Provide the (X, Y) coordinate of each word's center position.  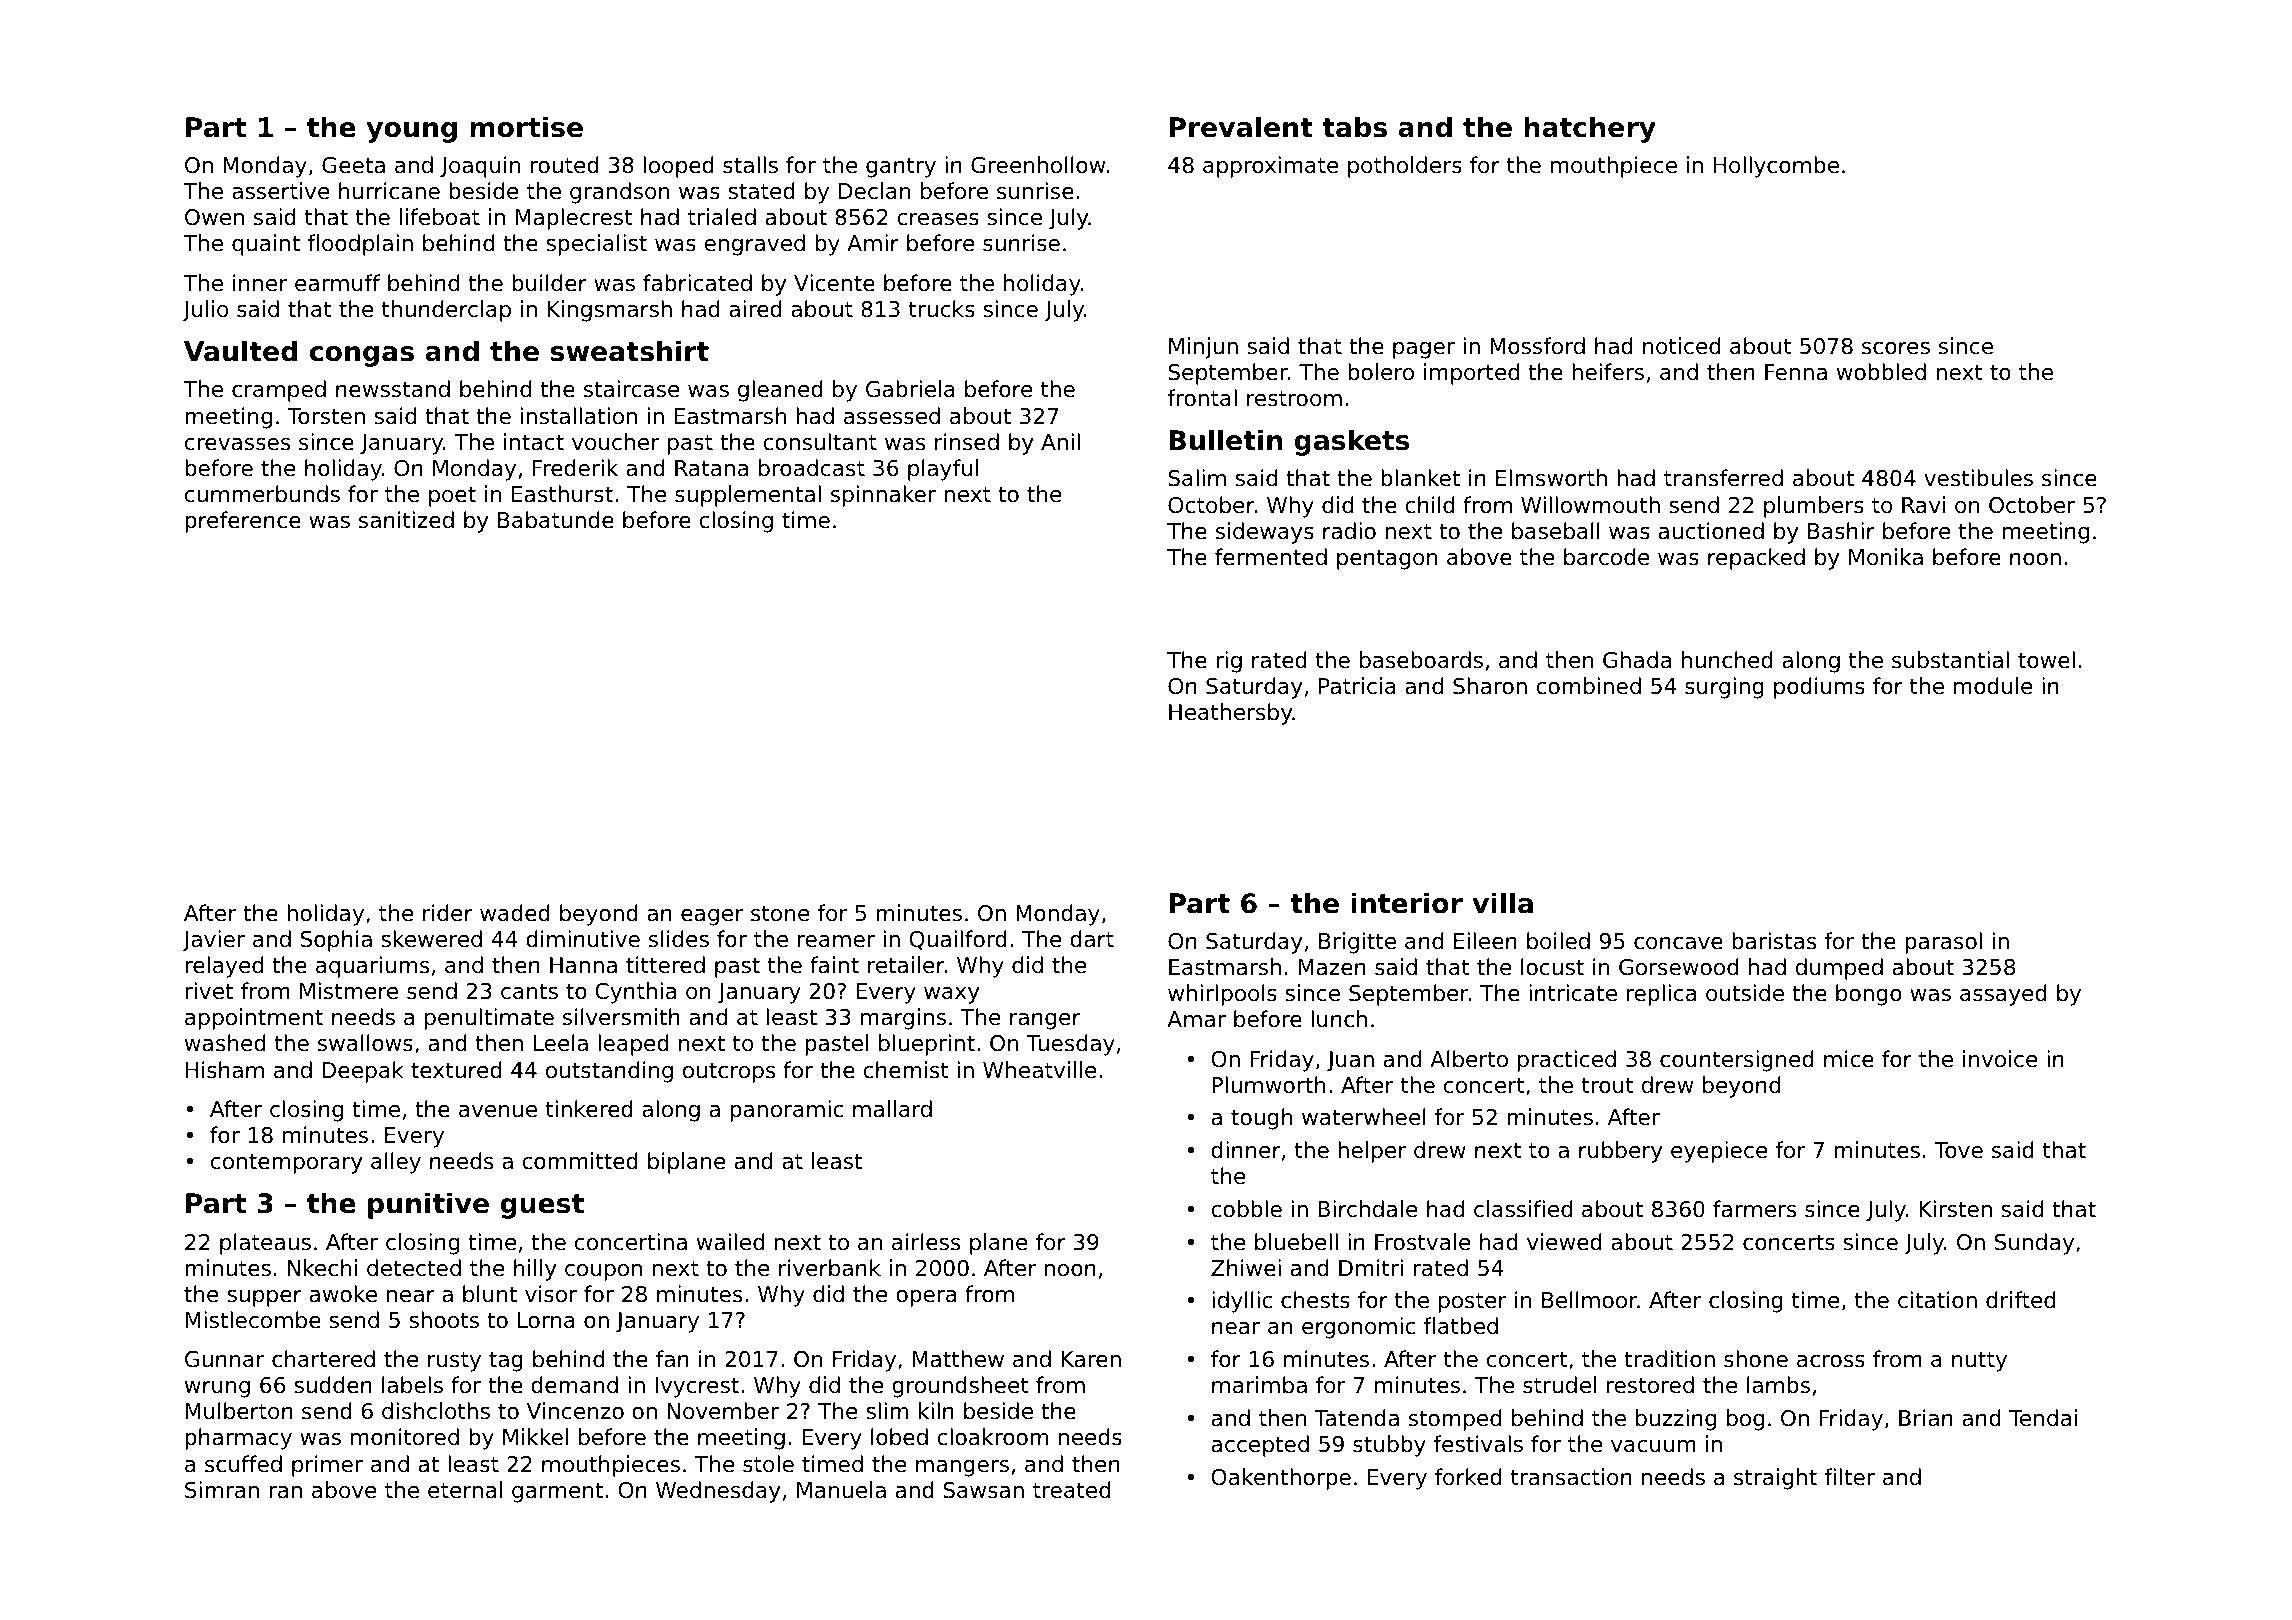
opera (926, 1298)
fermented (1271, 557)
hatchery (1590, 129)
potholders (1405, 167)
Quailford (958, 940)
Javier (213, 941)
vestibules (1978, 478)
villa (1502, 903)
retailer (906, 965)
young (411, 132)
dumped (1839, 969)
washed (225, 1043)
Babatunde (556, 520)
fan (672, 1359)
